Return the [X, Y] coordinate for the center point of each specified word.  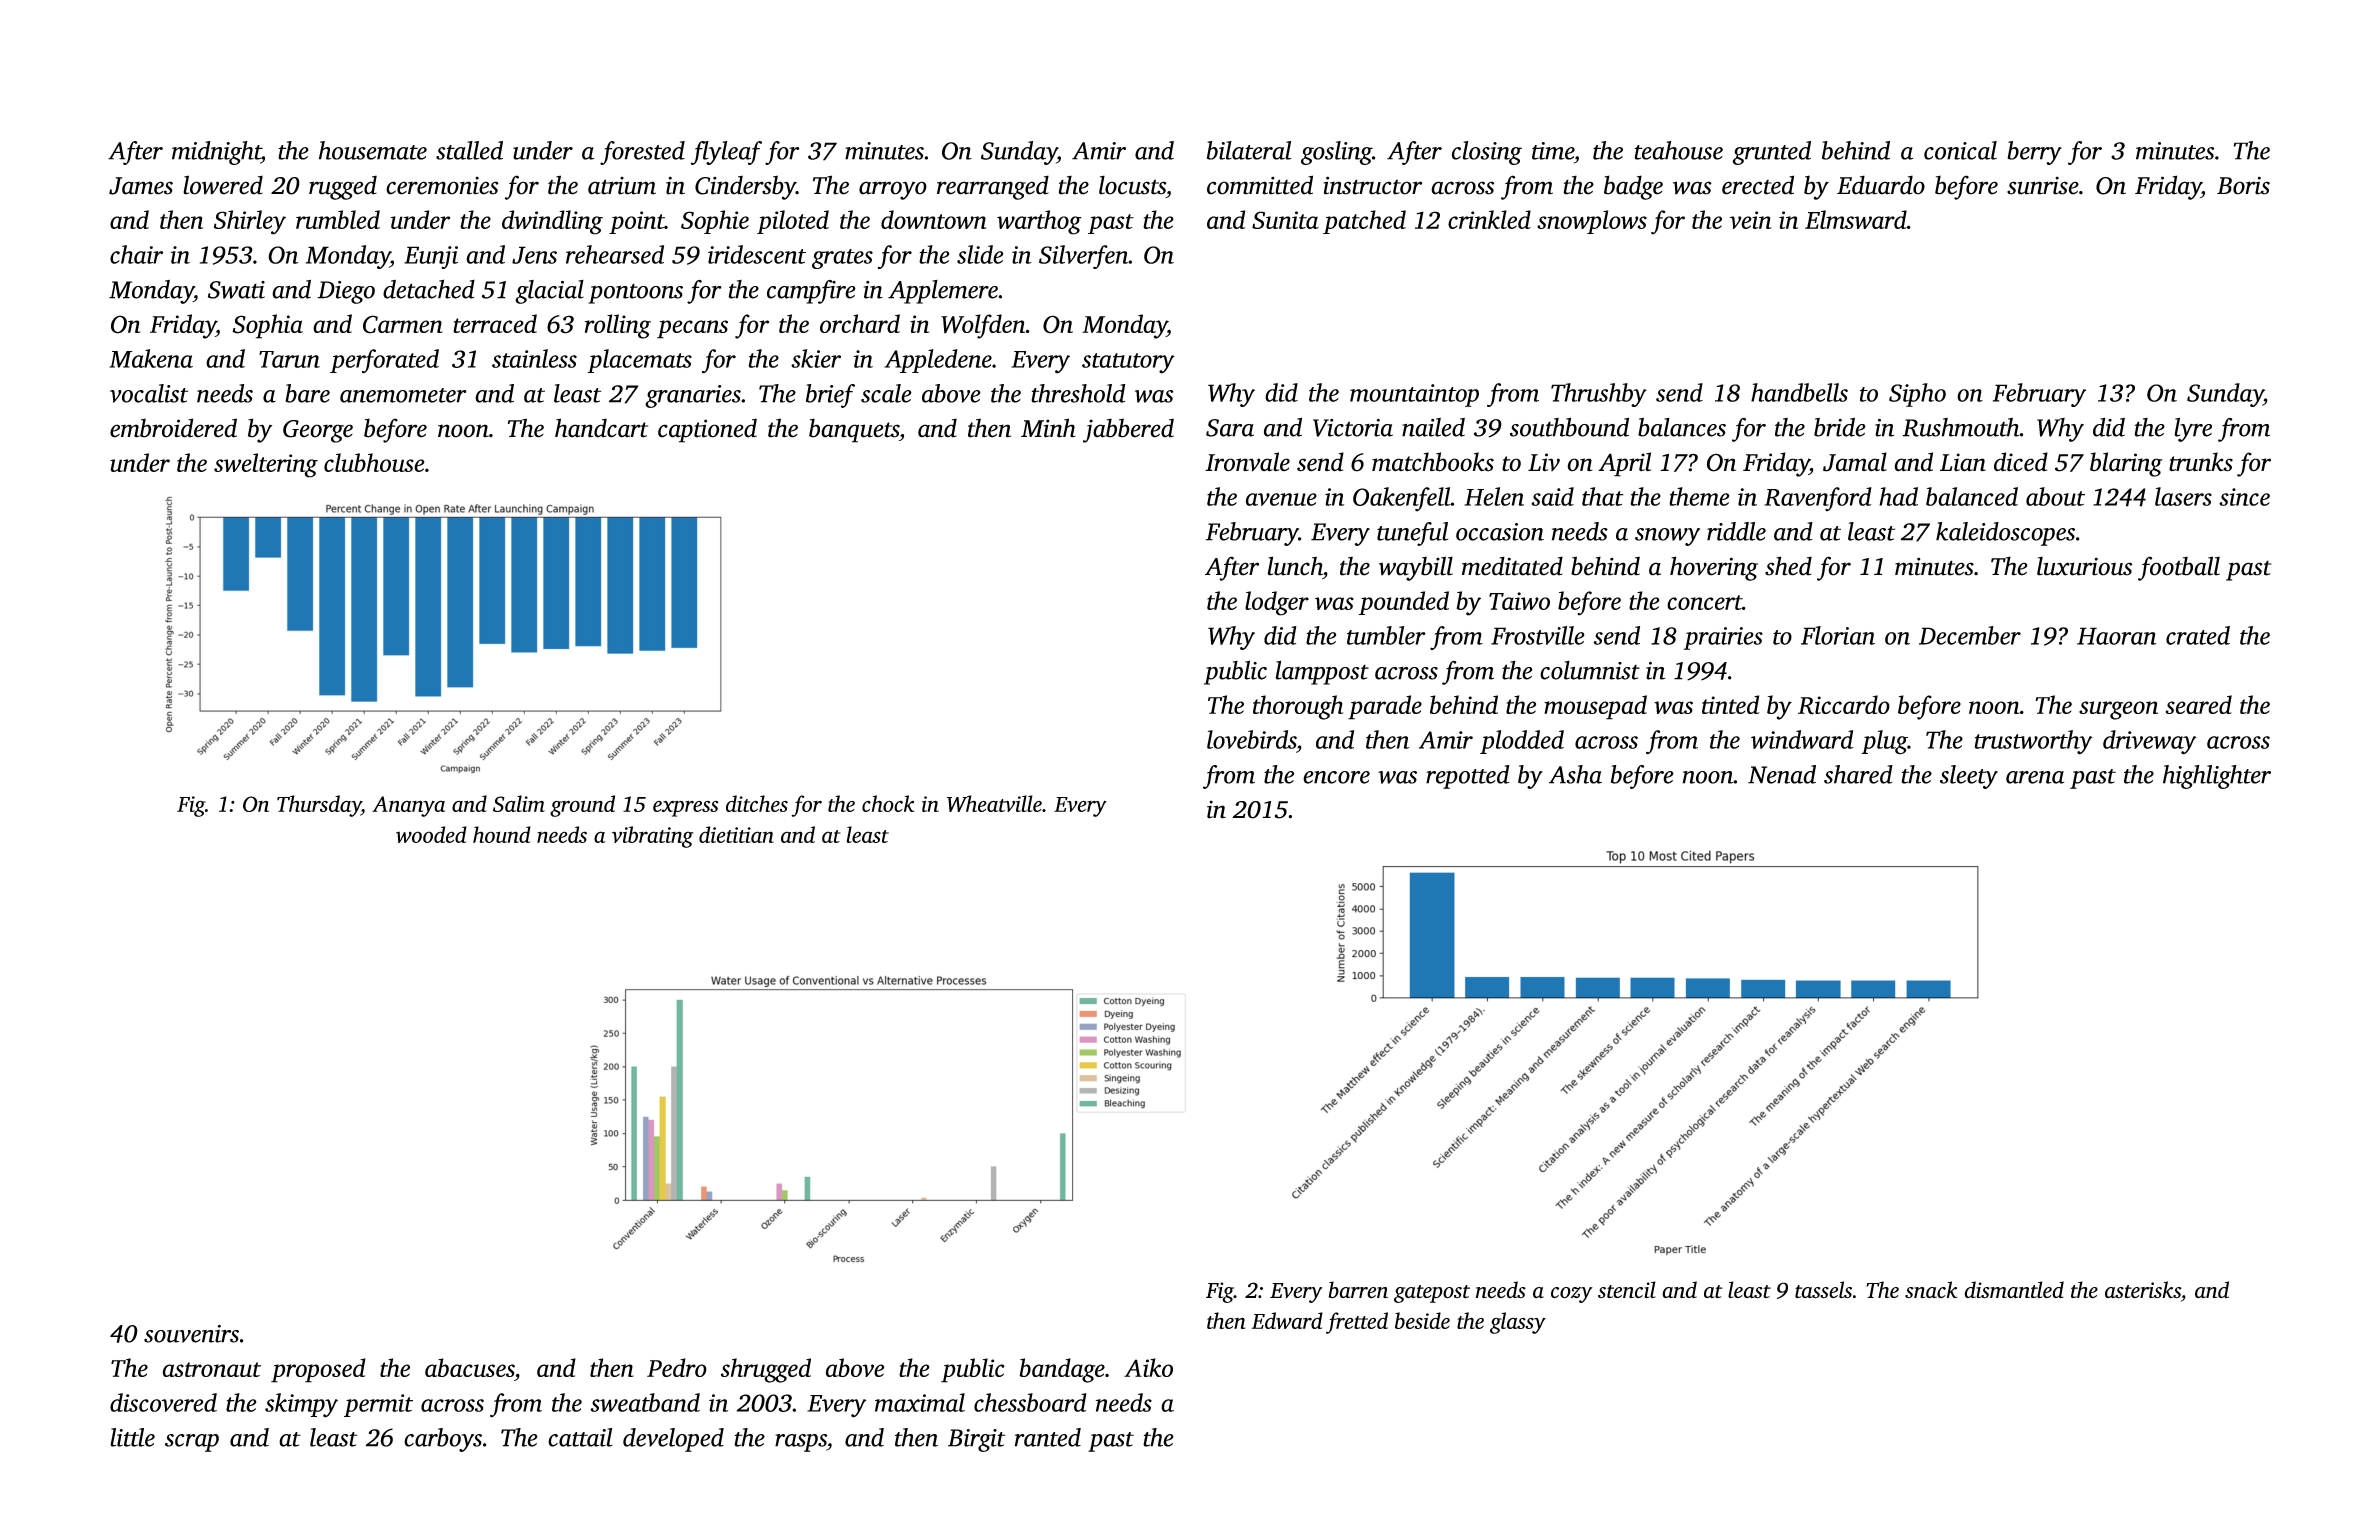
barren [1358, 1289]
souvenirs [191, 1334]
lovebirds [1251, 739]
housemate [373, 150]
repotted [1468, 777]
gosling [1336, 153]
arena [2035, 777]
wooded [431, 834]
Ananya [408, 806]
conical [1960, 150]
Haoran [2117, 636]
